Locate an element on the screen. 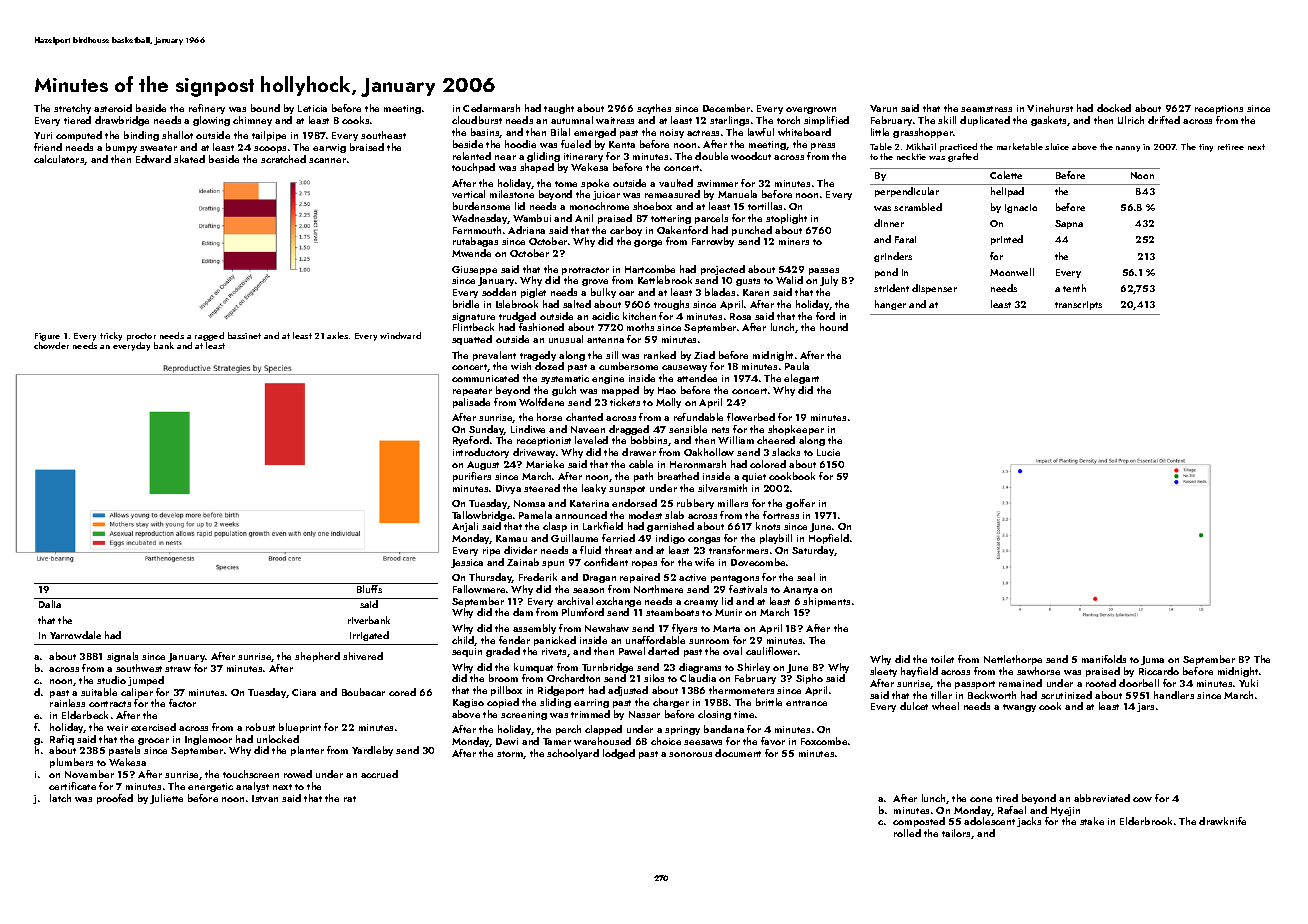  stretchy is located at coordinates (72, 109).
